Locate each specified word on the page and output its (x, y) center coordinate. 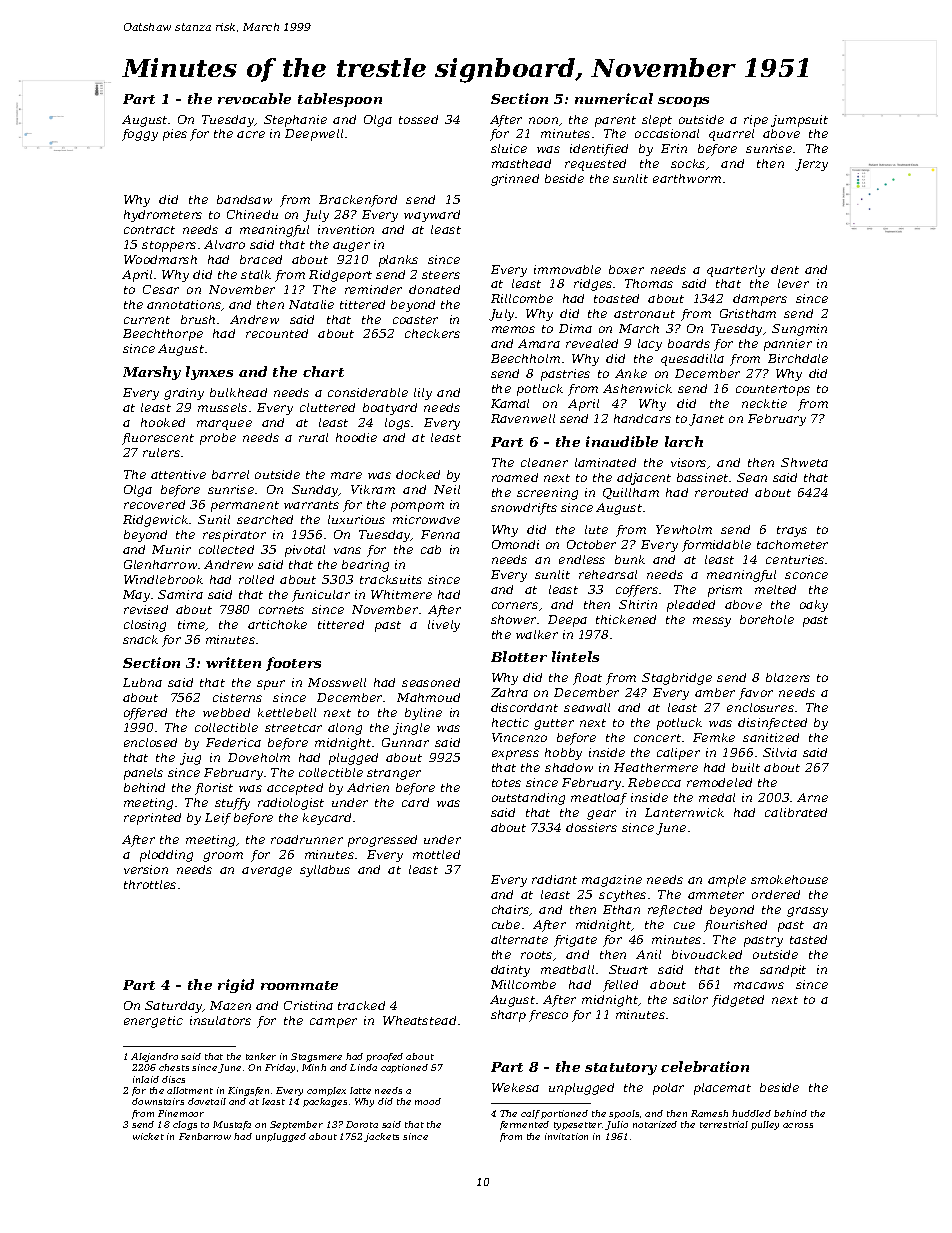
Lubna (142, 682)
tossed (418, 119)
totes (506, 783)
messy (712, 622)
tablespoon (340, 100)
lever (793, 283)
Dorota (362, 1124)
